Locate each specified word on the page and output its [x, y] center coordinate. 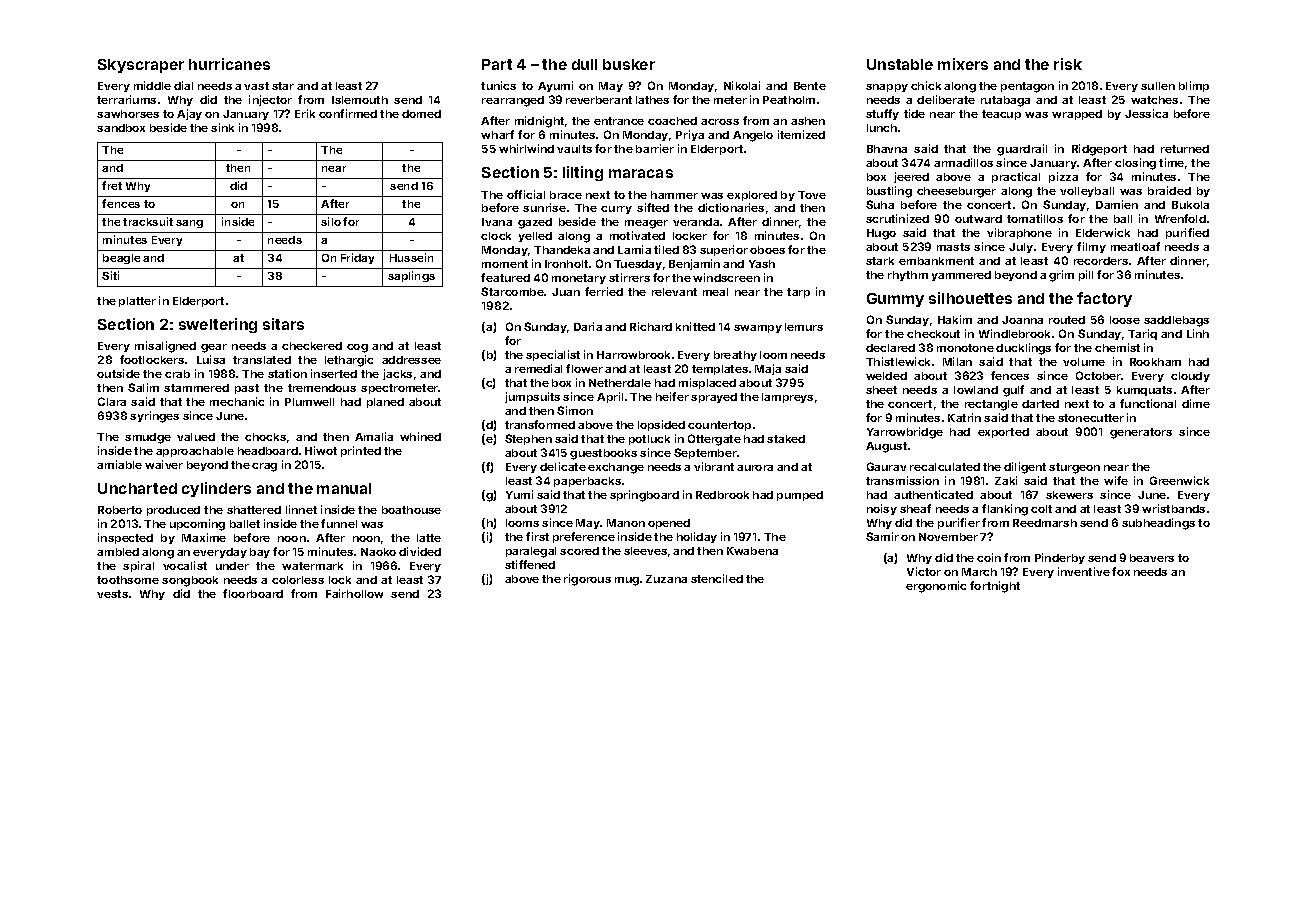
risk [1068, 64]
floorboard [253, 593]
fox [1121, 571]
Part [497, 64]
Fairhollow [354, 593]
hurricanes [229, 64]
